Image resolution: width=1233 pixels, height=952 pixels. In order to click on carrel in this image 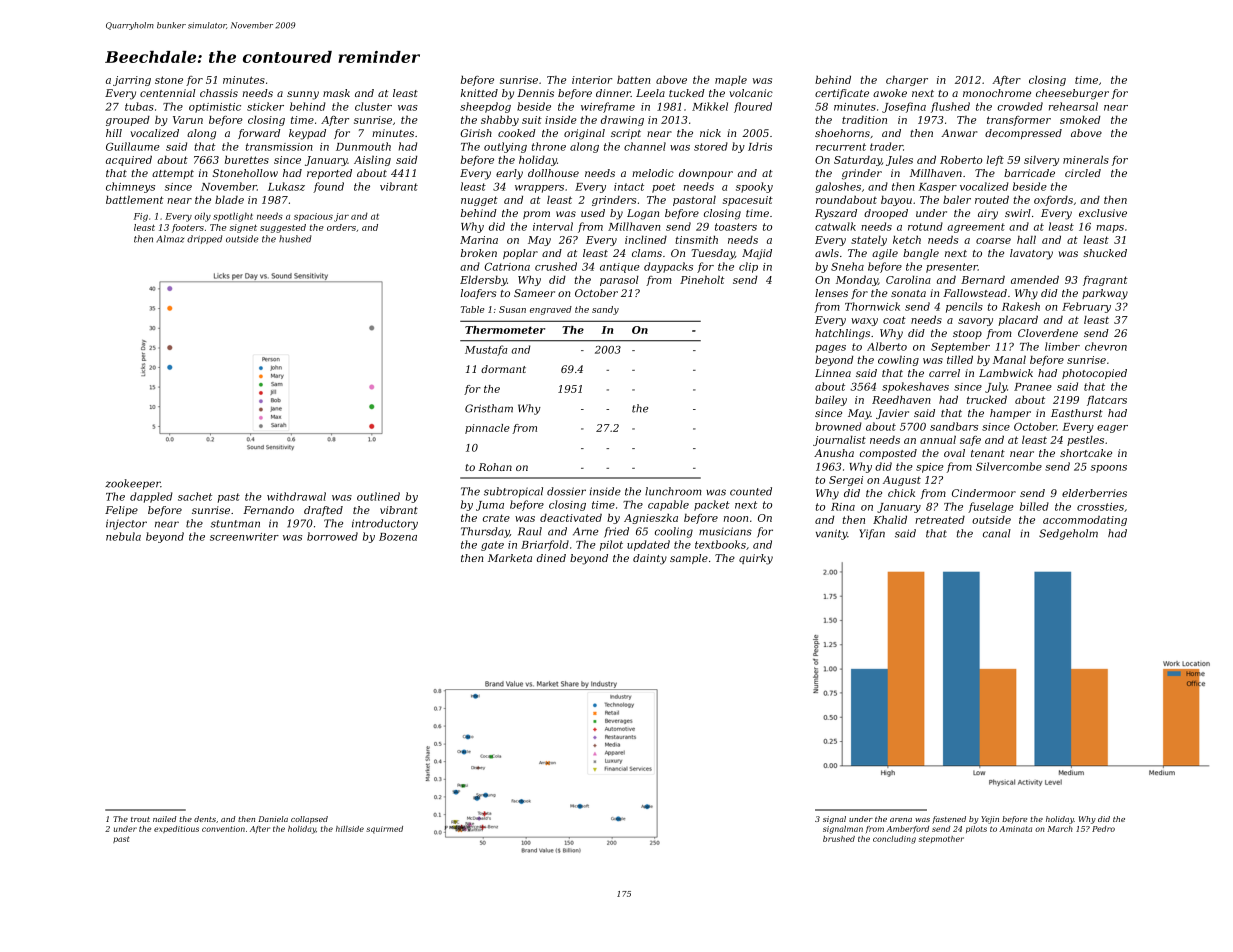, I will do `click(944, 373)`.
